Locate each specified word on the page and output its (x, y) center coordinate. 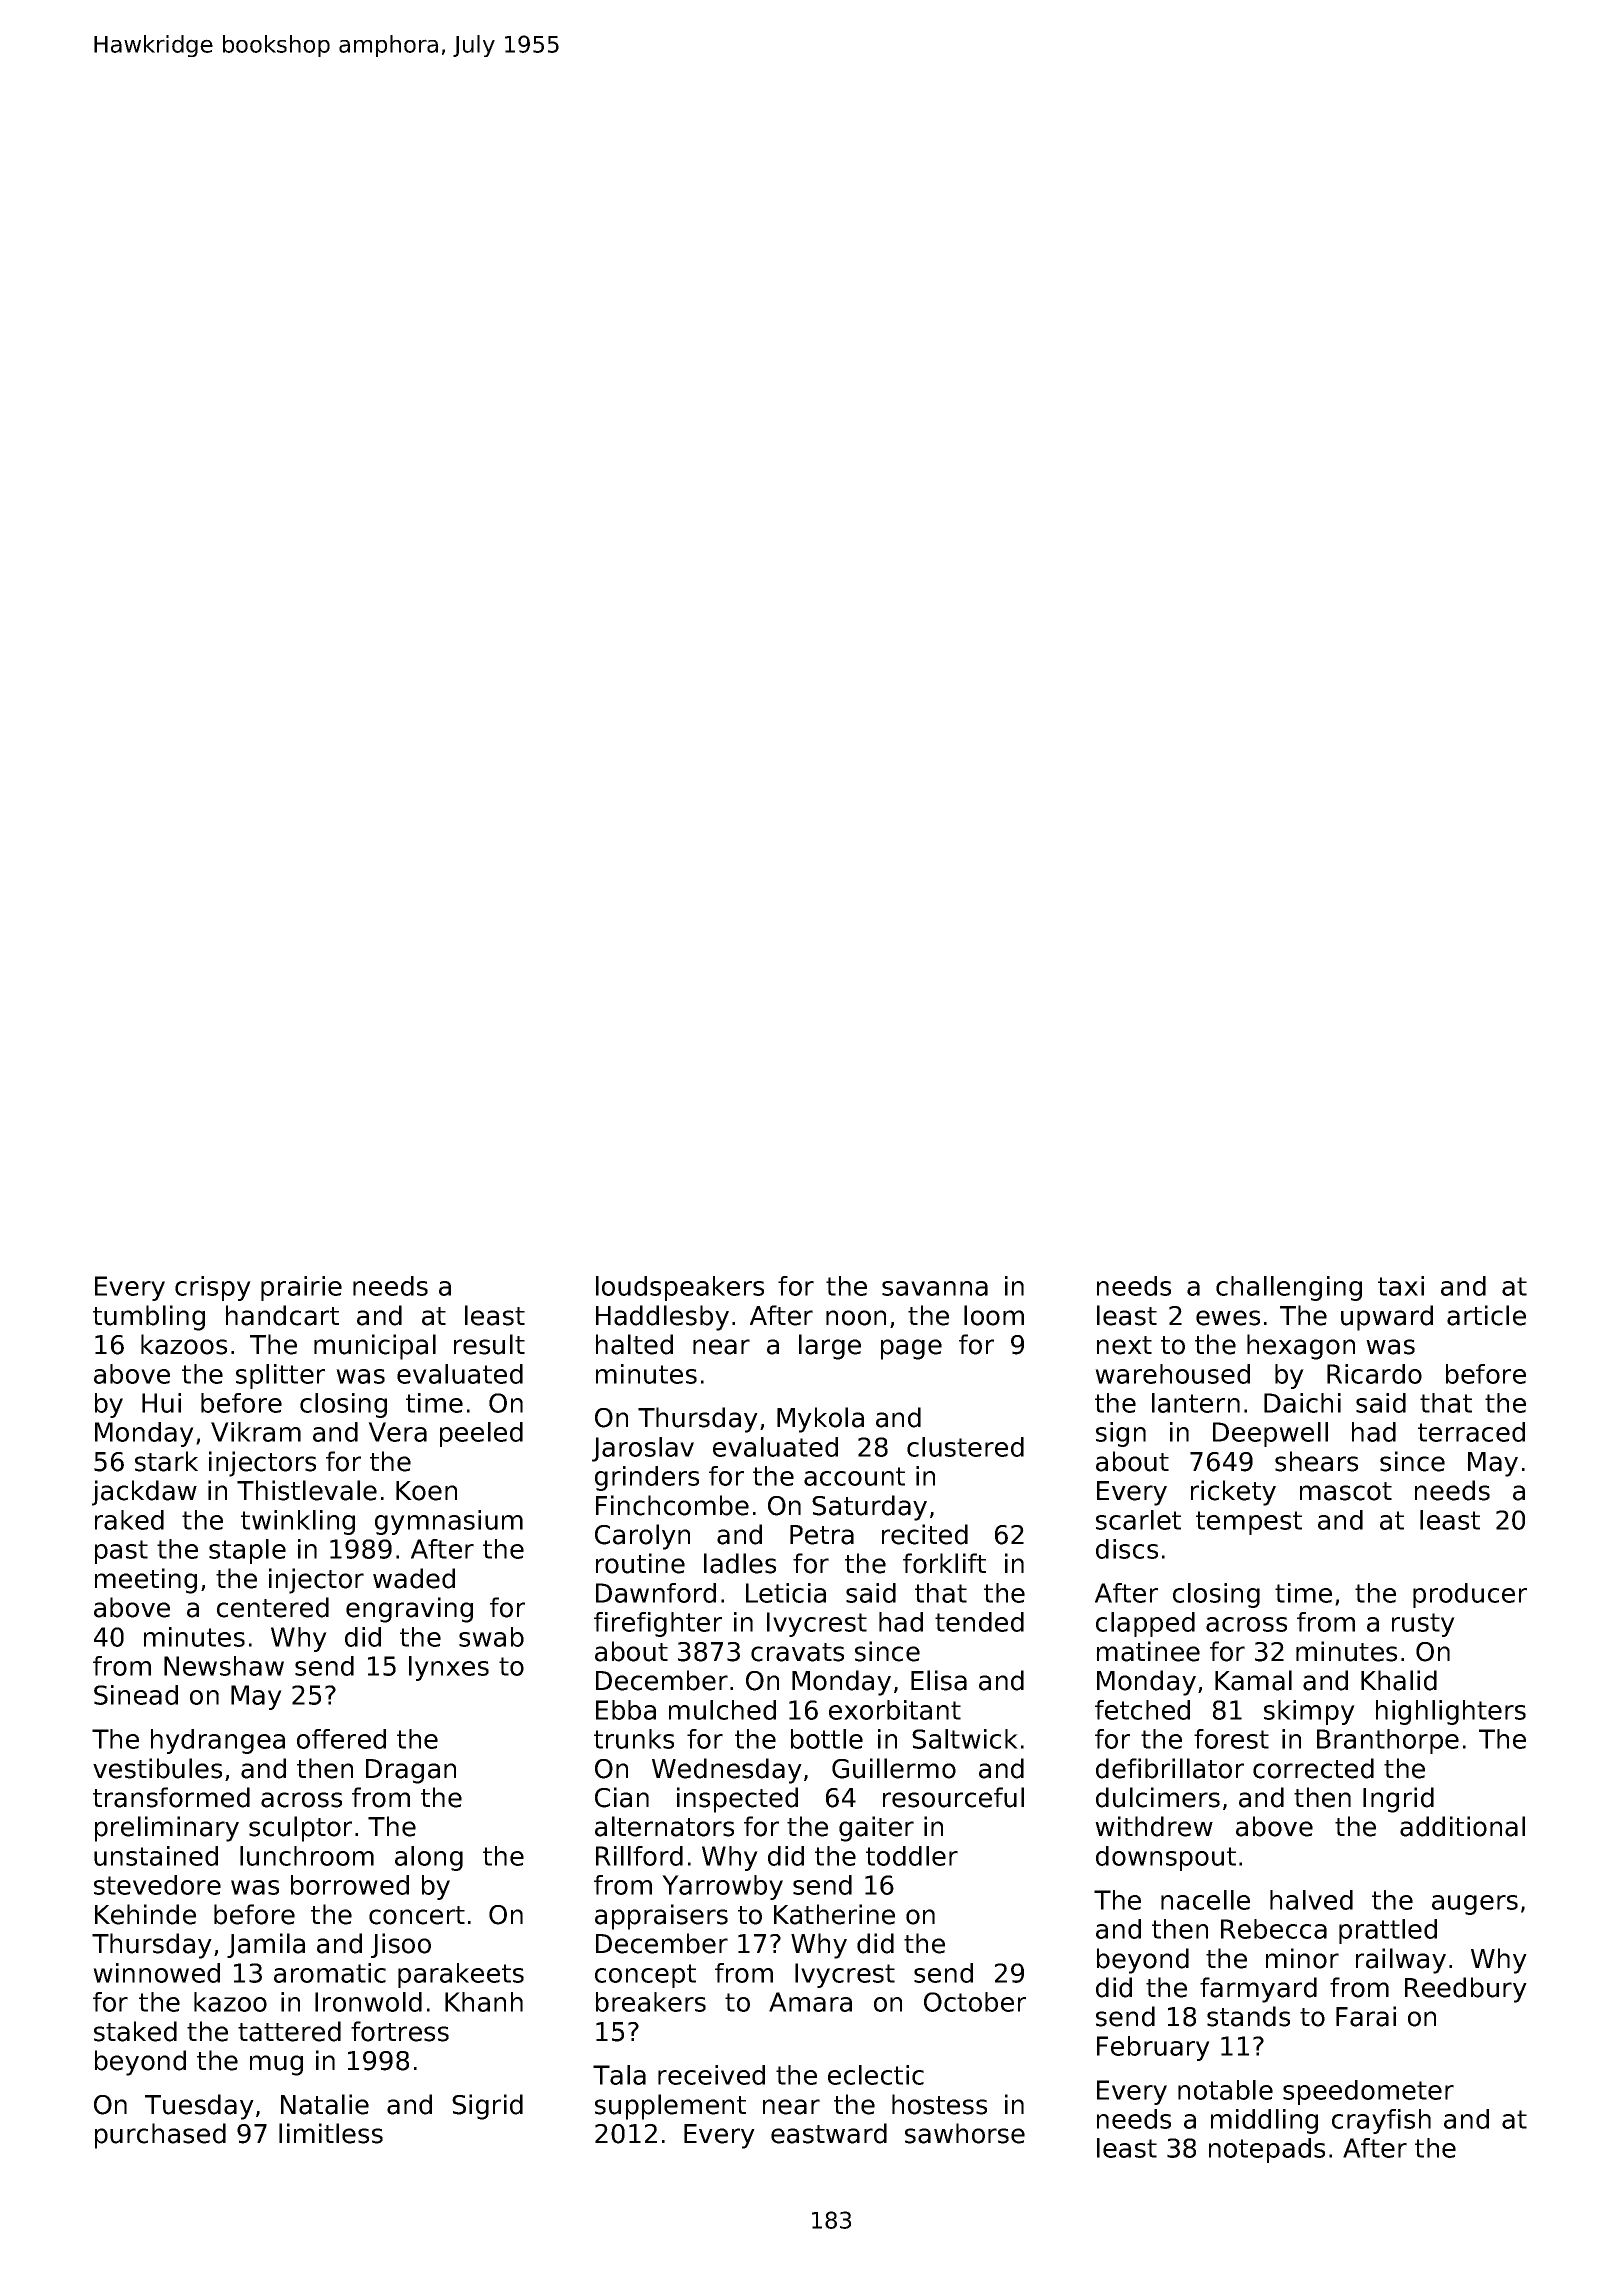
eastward (829, 2133)
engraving (409, 1610)
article (1486, 1315)
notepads (1267, 2150)
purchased (160, 2136)
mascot (1346, 1491)
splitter (280, 1376)
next (1124, 1345)
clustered (965, 1447)
